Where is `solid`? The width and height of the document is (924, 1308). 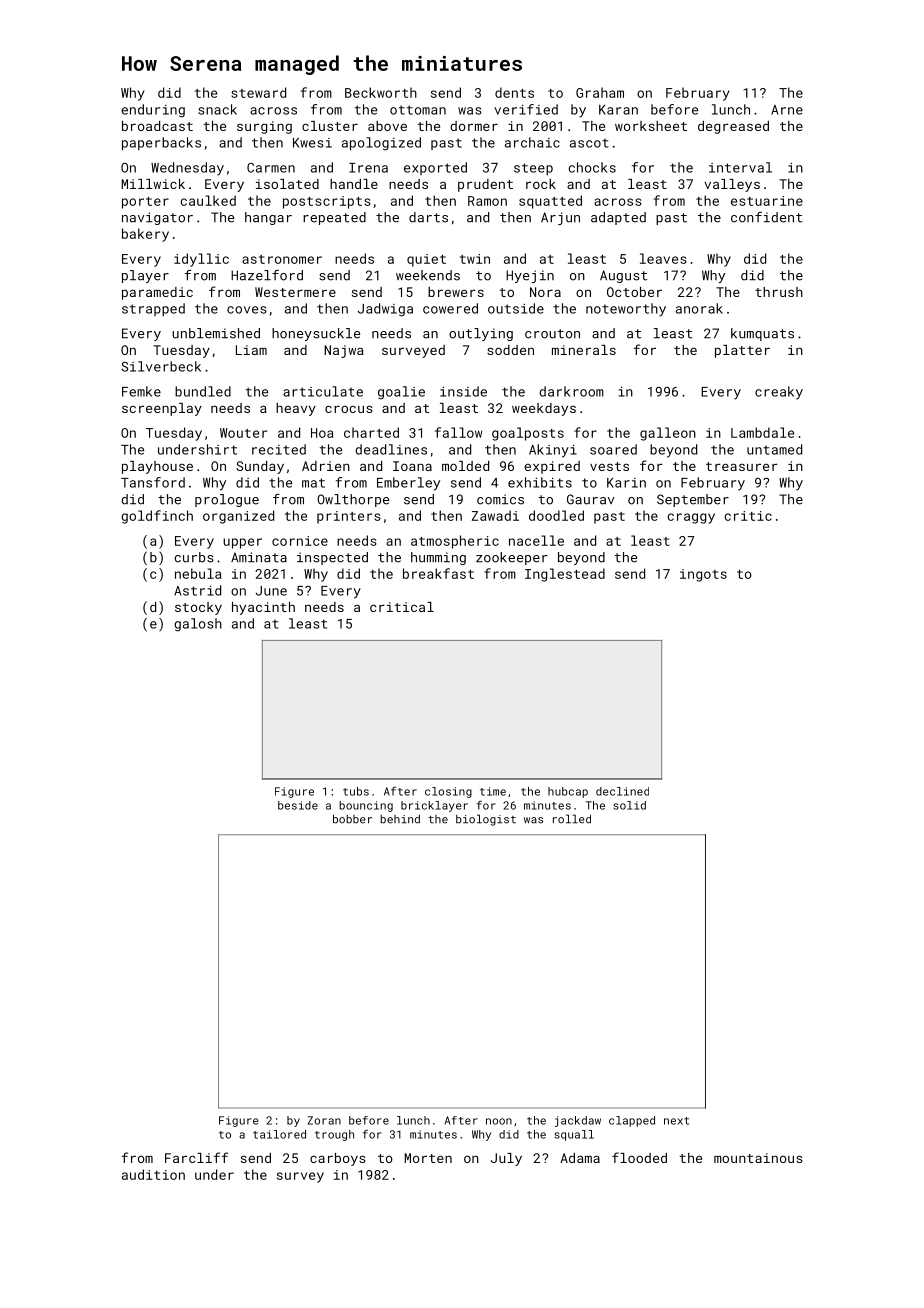
solid is located at coordinates (630, 805).
